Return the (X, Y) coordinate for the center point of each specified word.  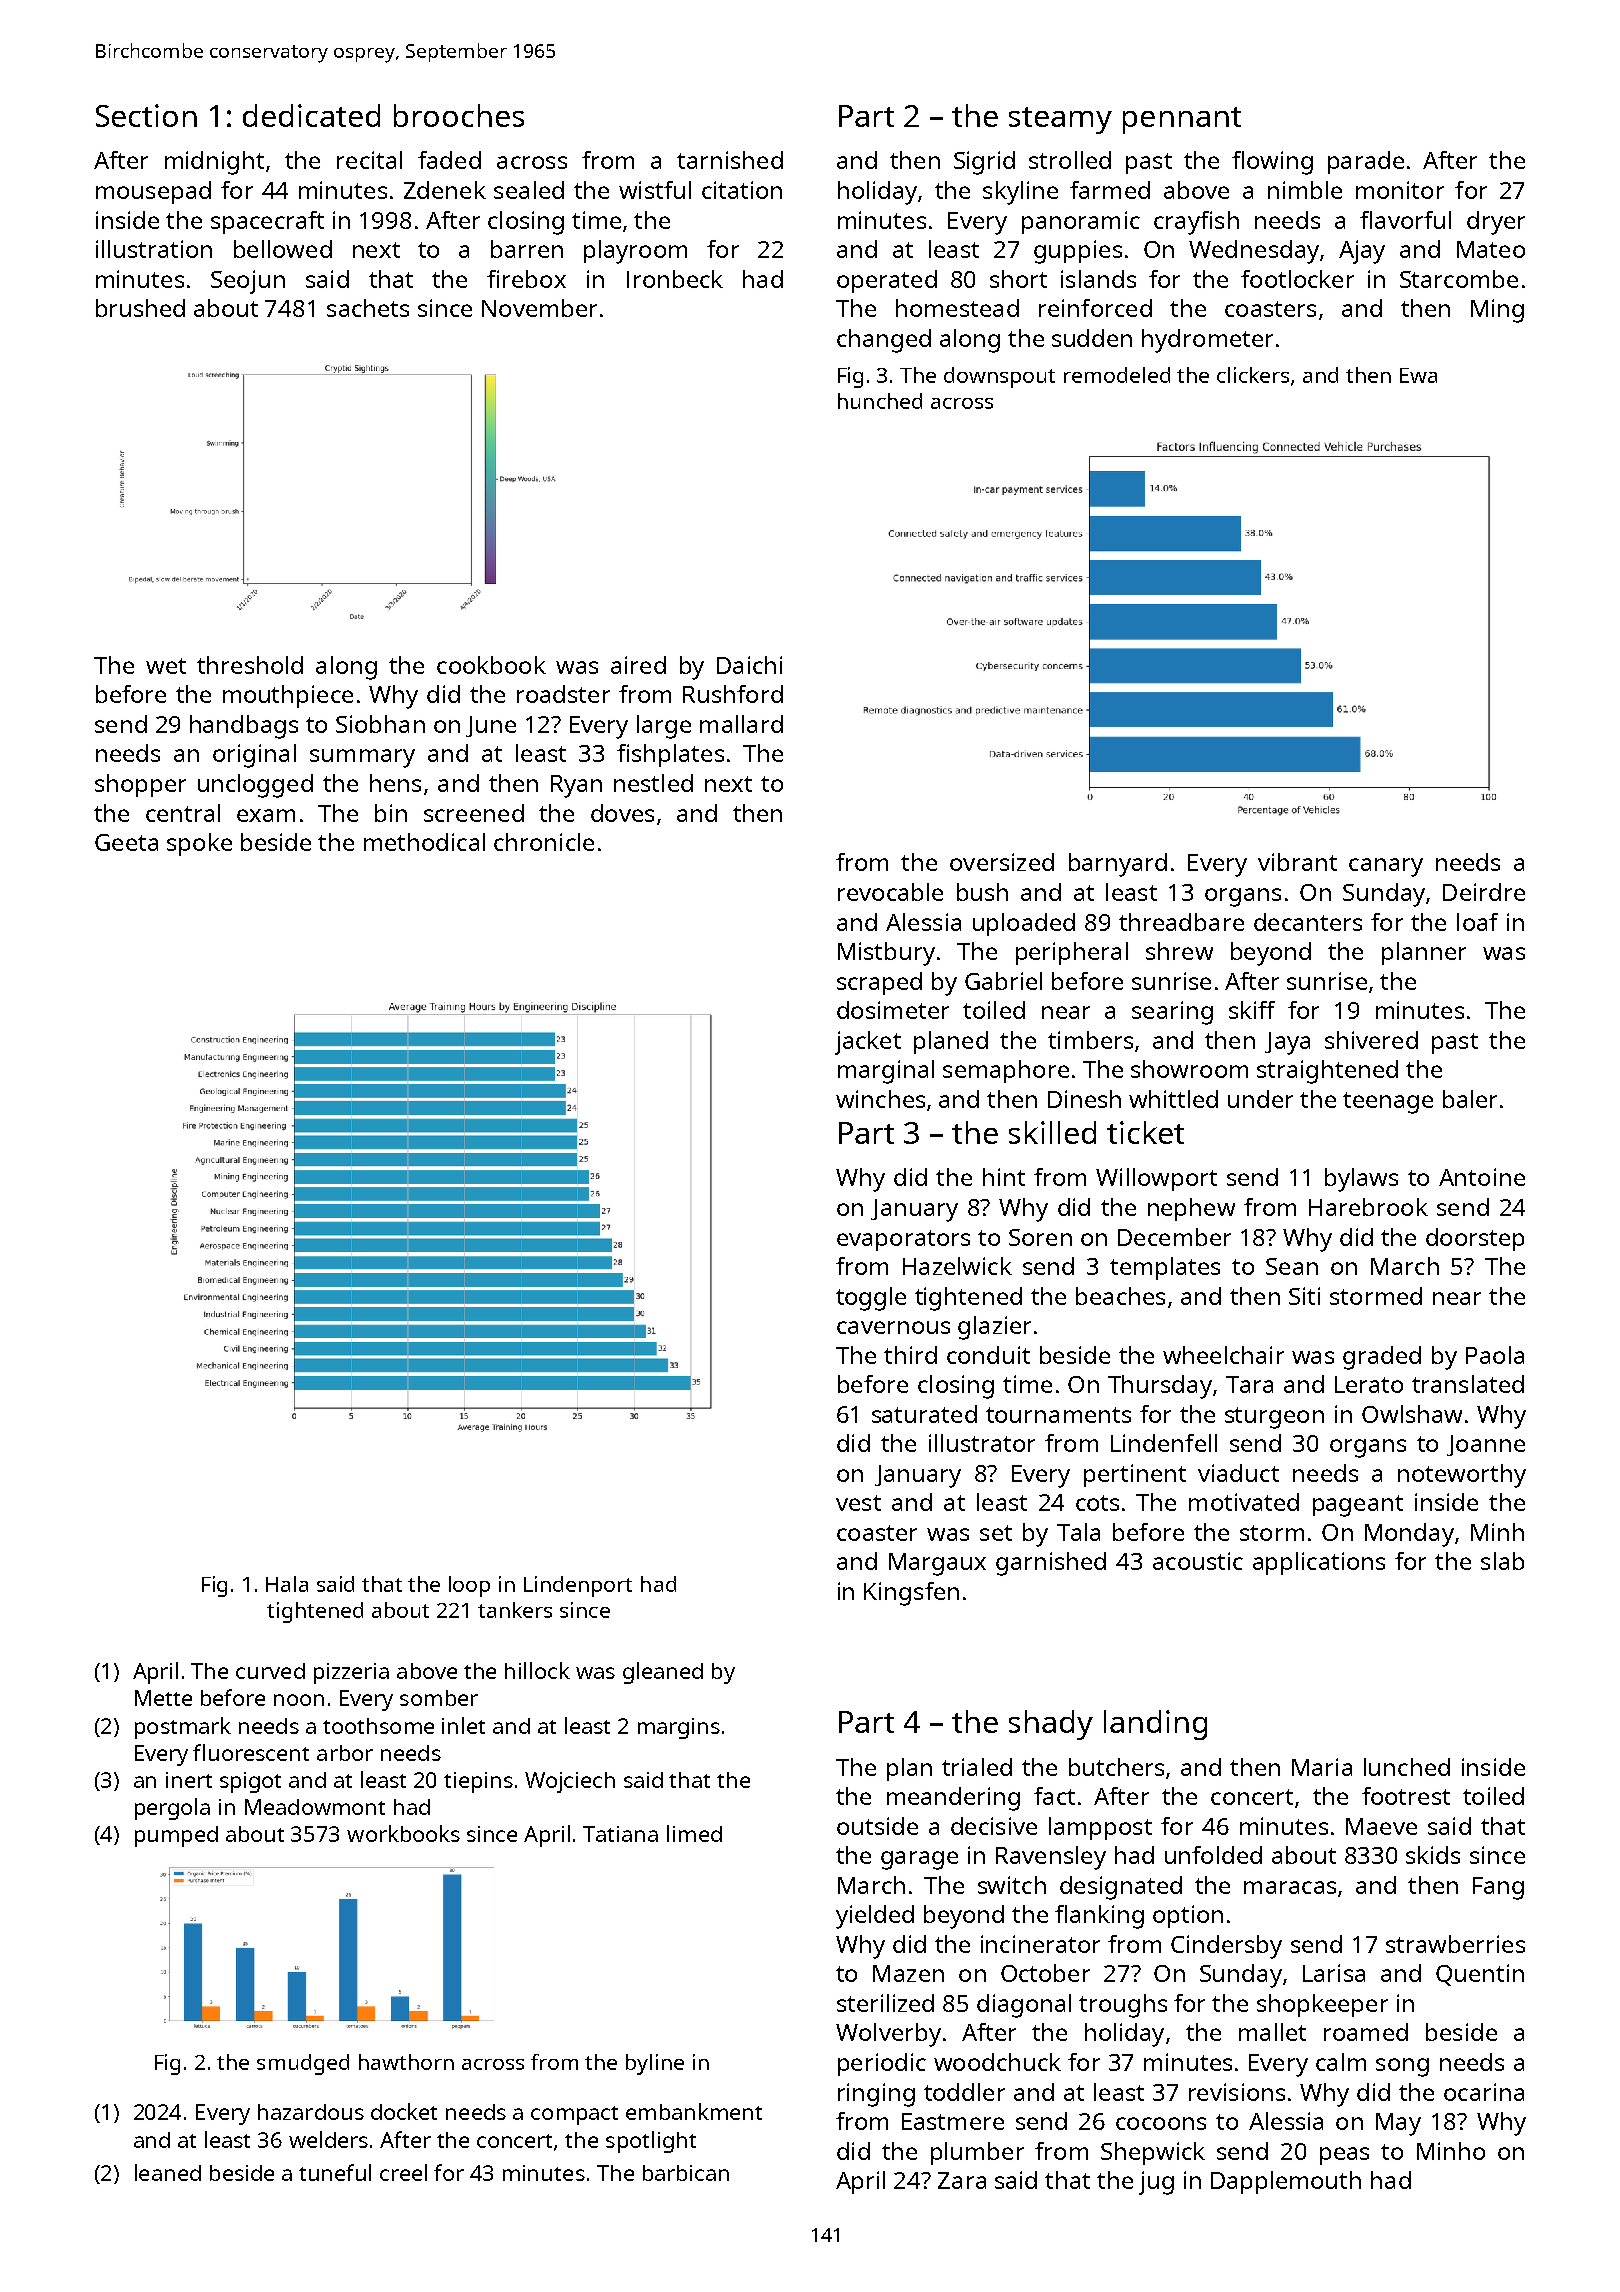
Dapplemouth (1286, 2182)
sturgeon (1274, 1418)
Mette (163, 1698)
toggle (871, 1299)
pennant (1182, 120)
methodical (424, 842)
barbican (686, 2173)
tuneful (335, 2172)
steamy (1060, 120)
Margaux (937, 1564)
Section (146, 115)
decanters (1308, 922)
